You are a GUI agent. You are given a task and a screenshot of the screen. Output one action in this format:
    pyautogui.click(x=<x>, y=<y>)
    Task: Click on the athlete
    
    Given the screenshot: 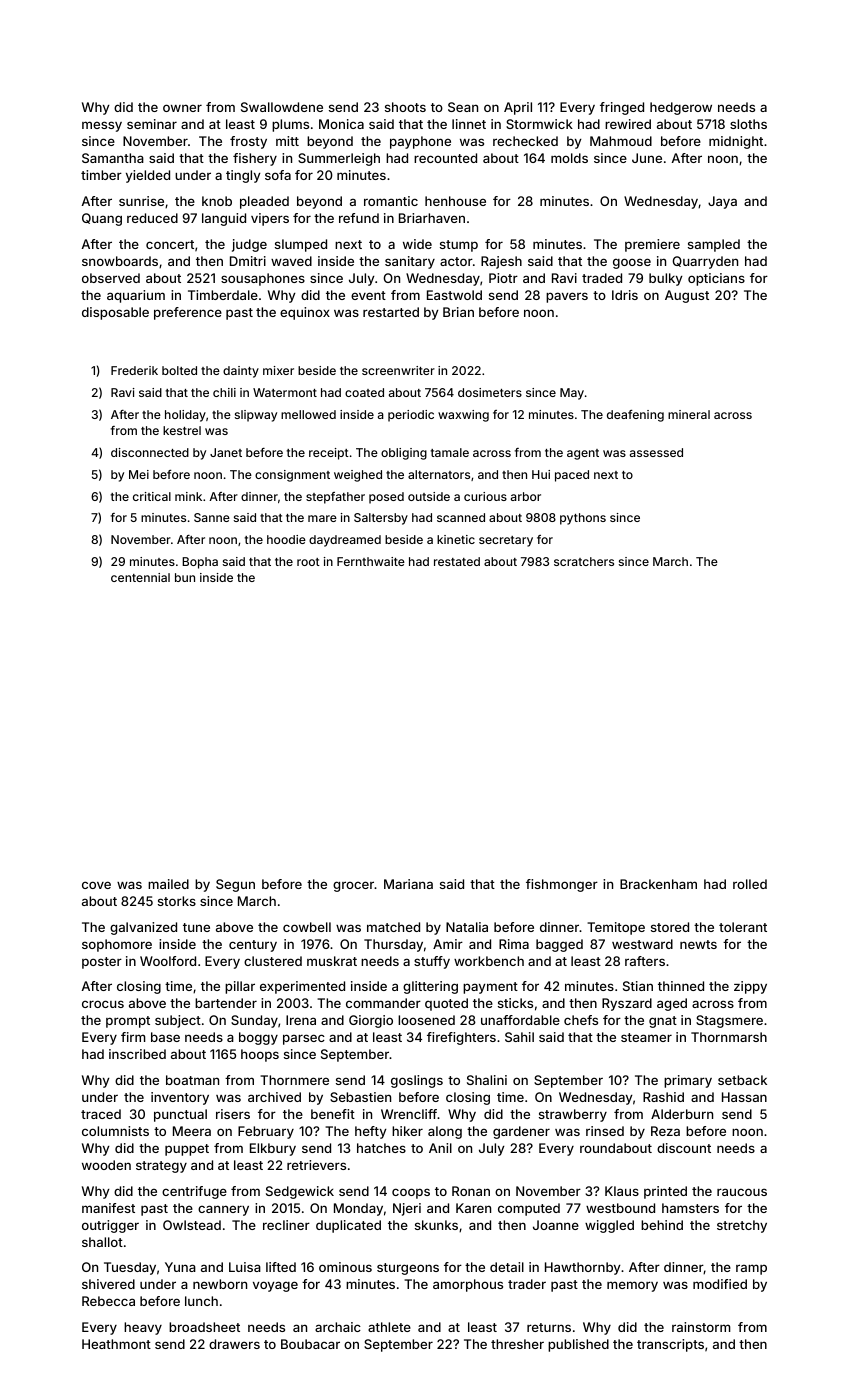 What is the action you would take?
    pyautogui.click(x=389, y=1327)
